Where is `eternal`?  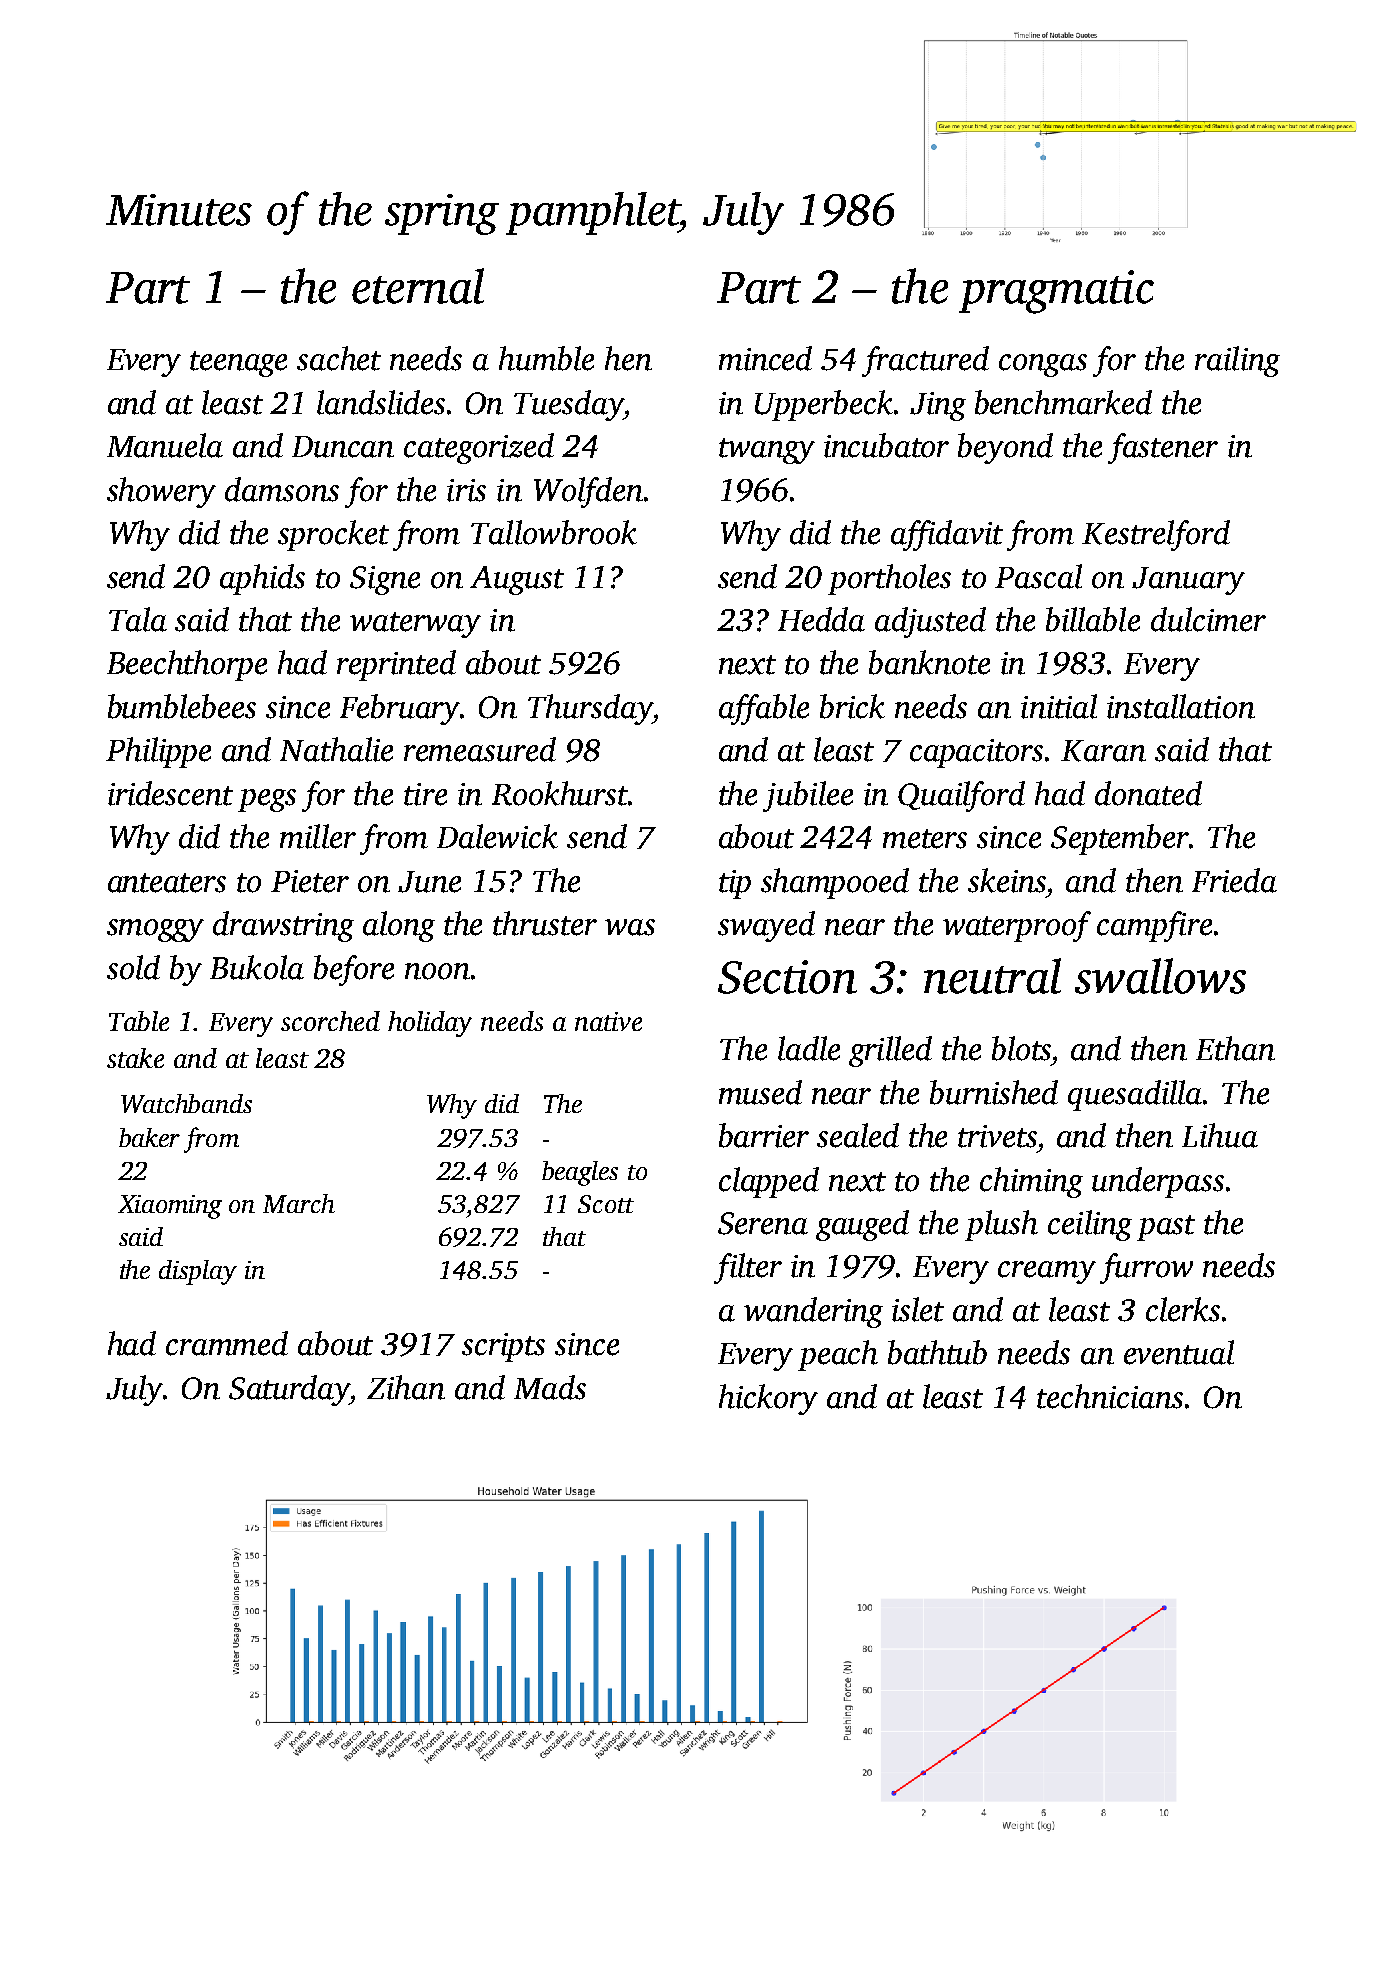
eternal is located at coordinates (418, 286).
